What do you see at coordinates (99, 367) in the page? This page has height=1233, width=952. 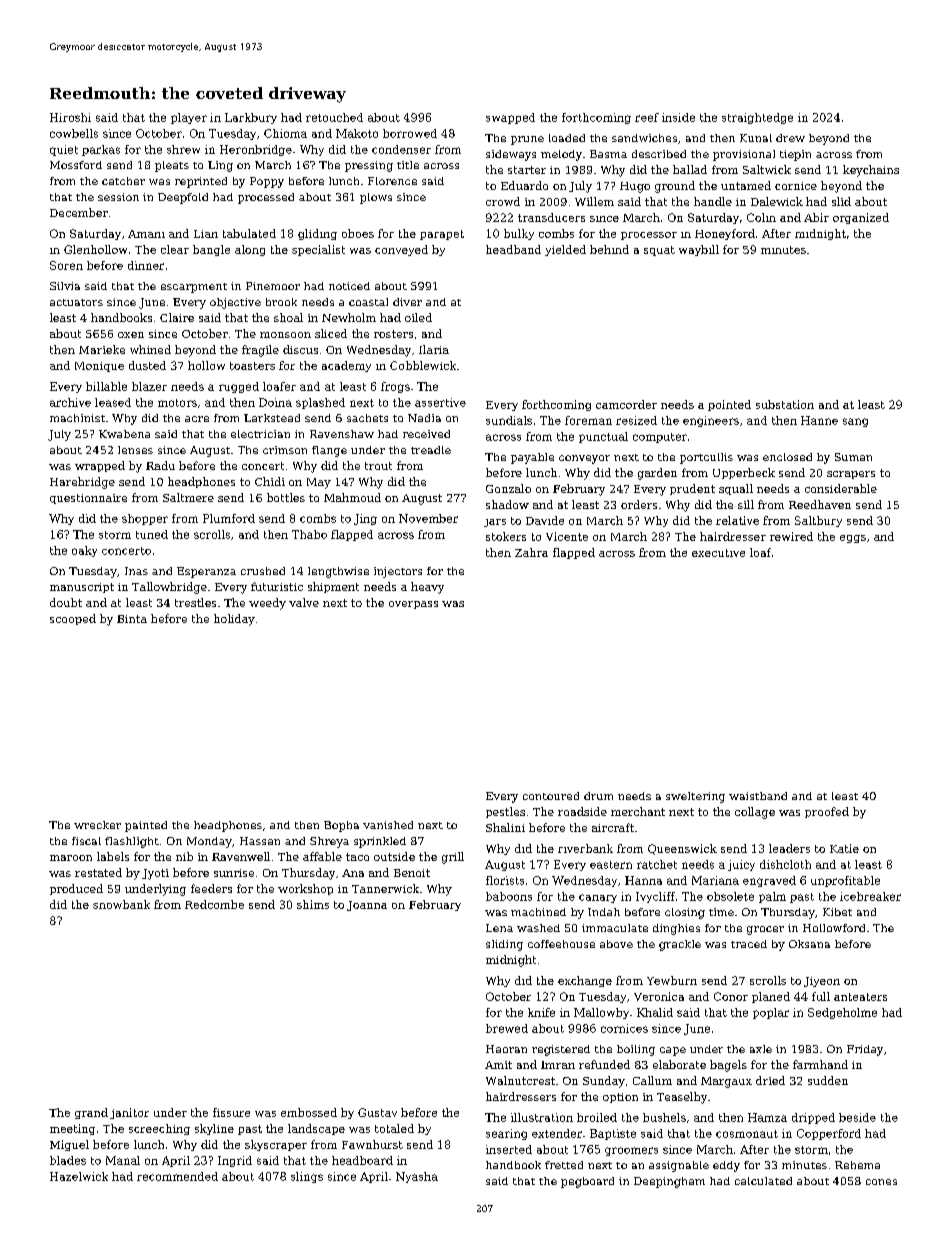 I see `Monique` at bounding box center [99, 367].
